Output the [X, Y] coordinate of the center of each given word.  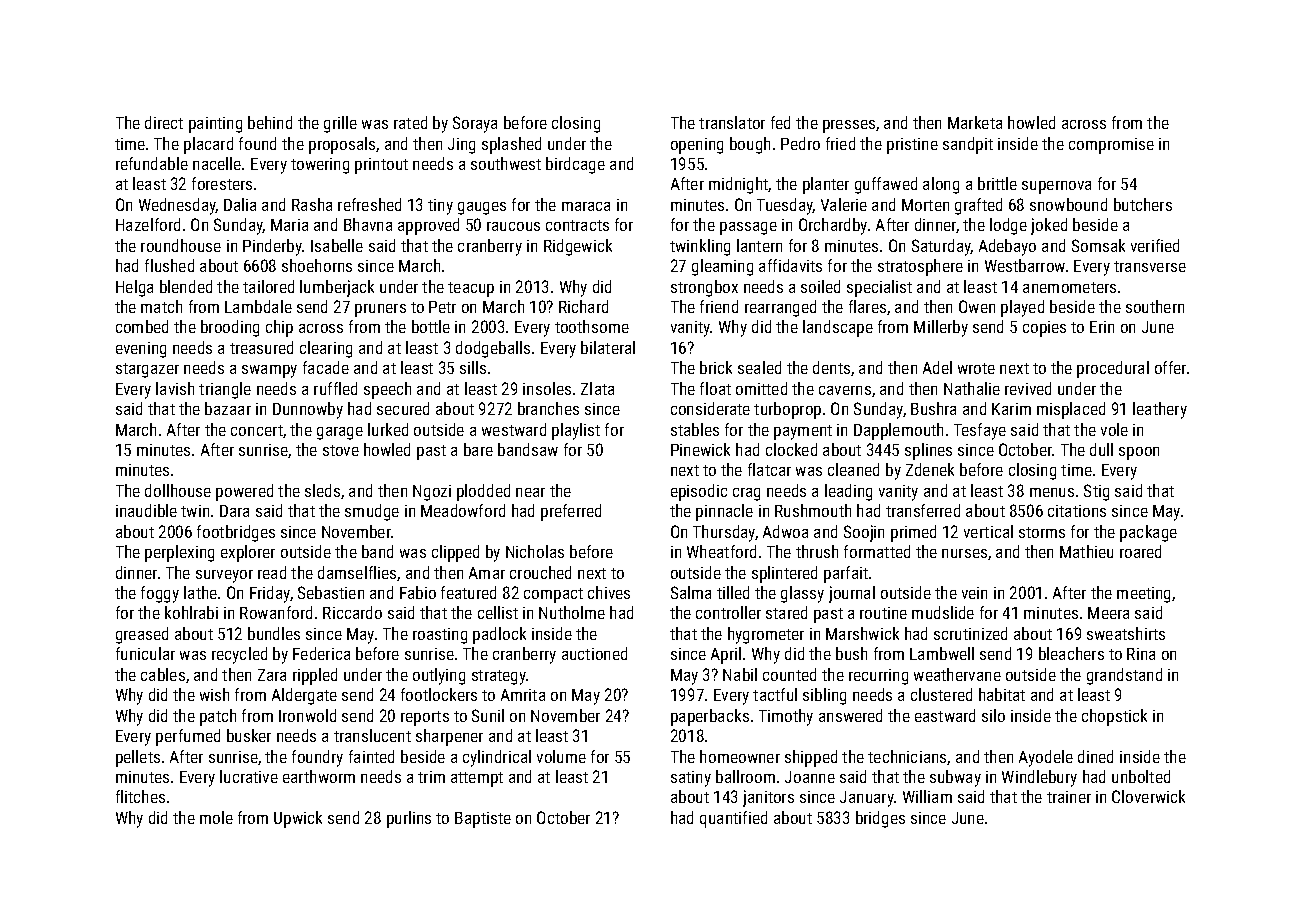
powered [244, 492]
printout [381, 166]
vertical [988, 531]
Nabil [740, 674]
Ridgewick [578, 247]
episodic [699, 492]
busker [249, 735]
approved [428, 226]
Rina [1141, 654]
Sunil [488, 715]
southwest [506, 163]
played [1022, 308]
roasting [440, 636]
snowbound [1068, 204]
